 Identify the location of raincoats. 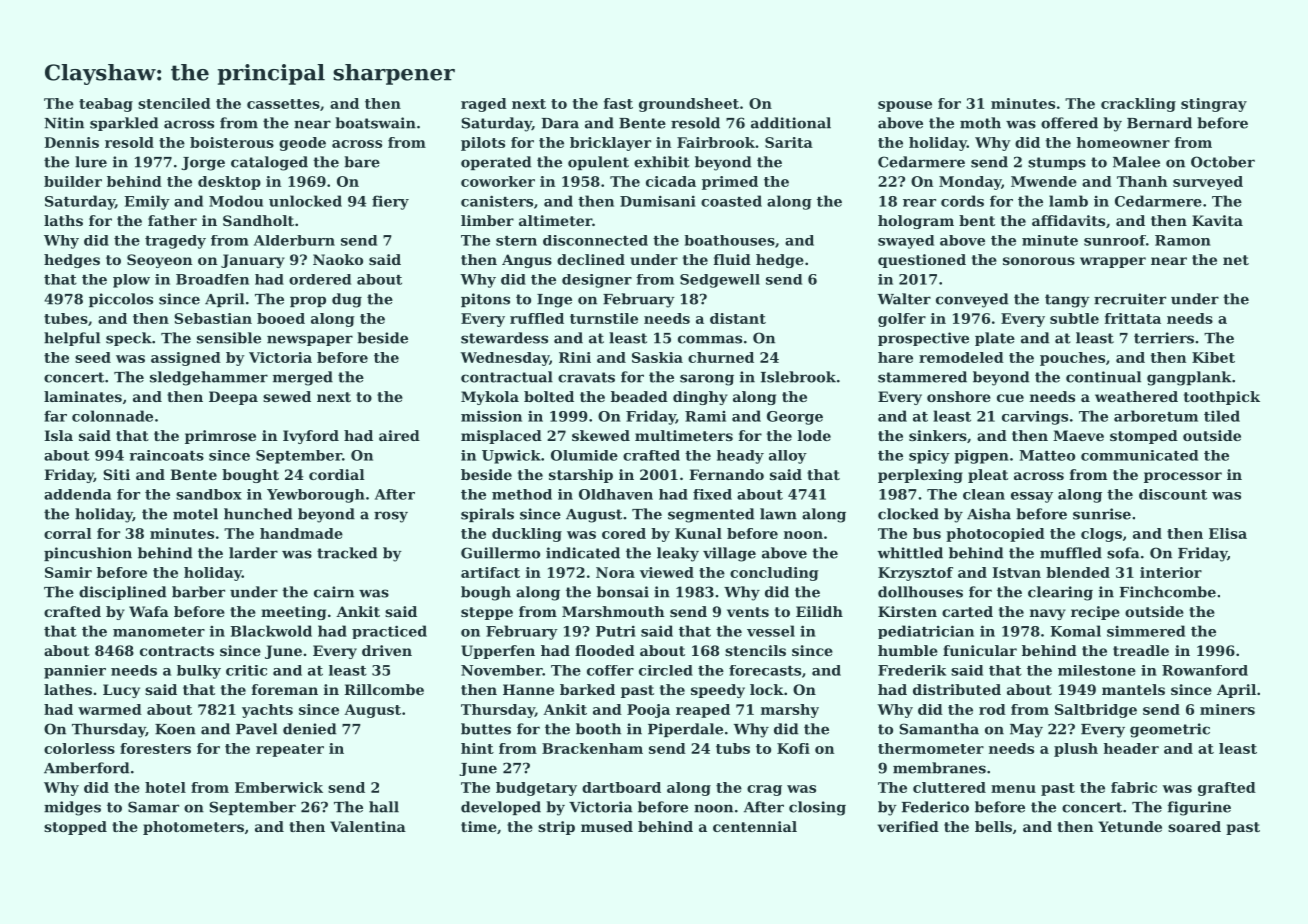
(166, 455).
